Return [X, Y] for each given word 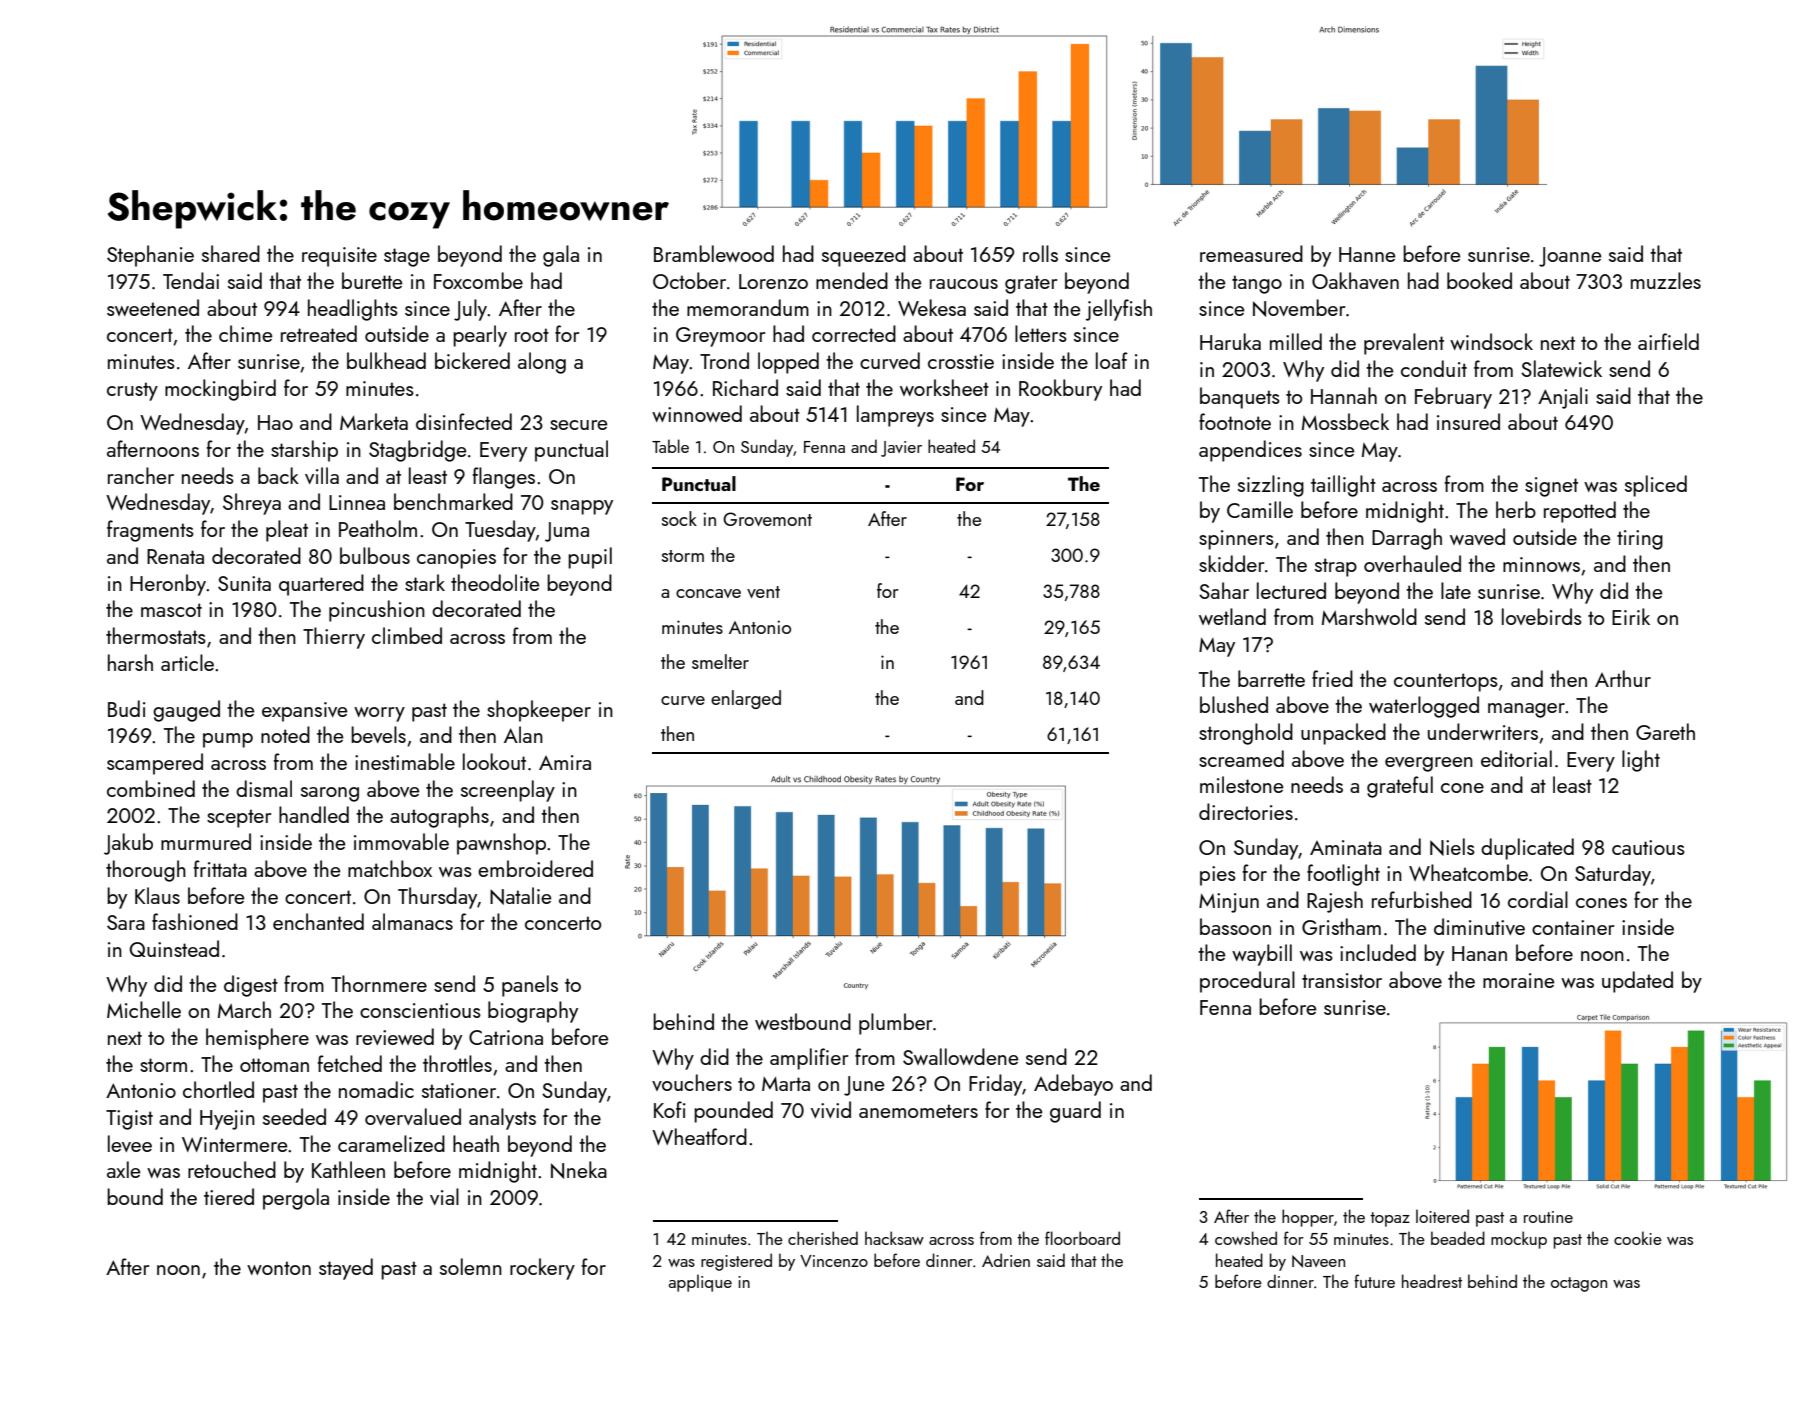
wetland [1232, 616]
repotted [1580, 512]
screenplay [508, 791]
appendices [1250, 451]
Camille [1260, 509]
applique [700, 1283]
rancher [141, 475]
